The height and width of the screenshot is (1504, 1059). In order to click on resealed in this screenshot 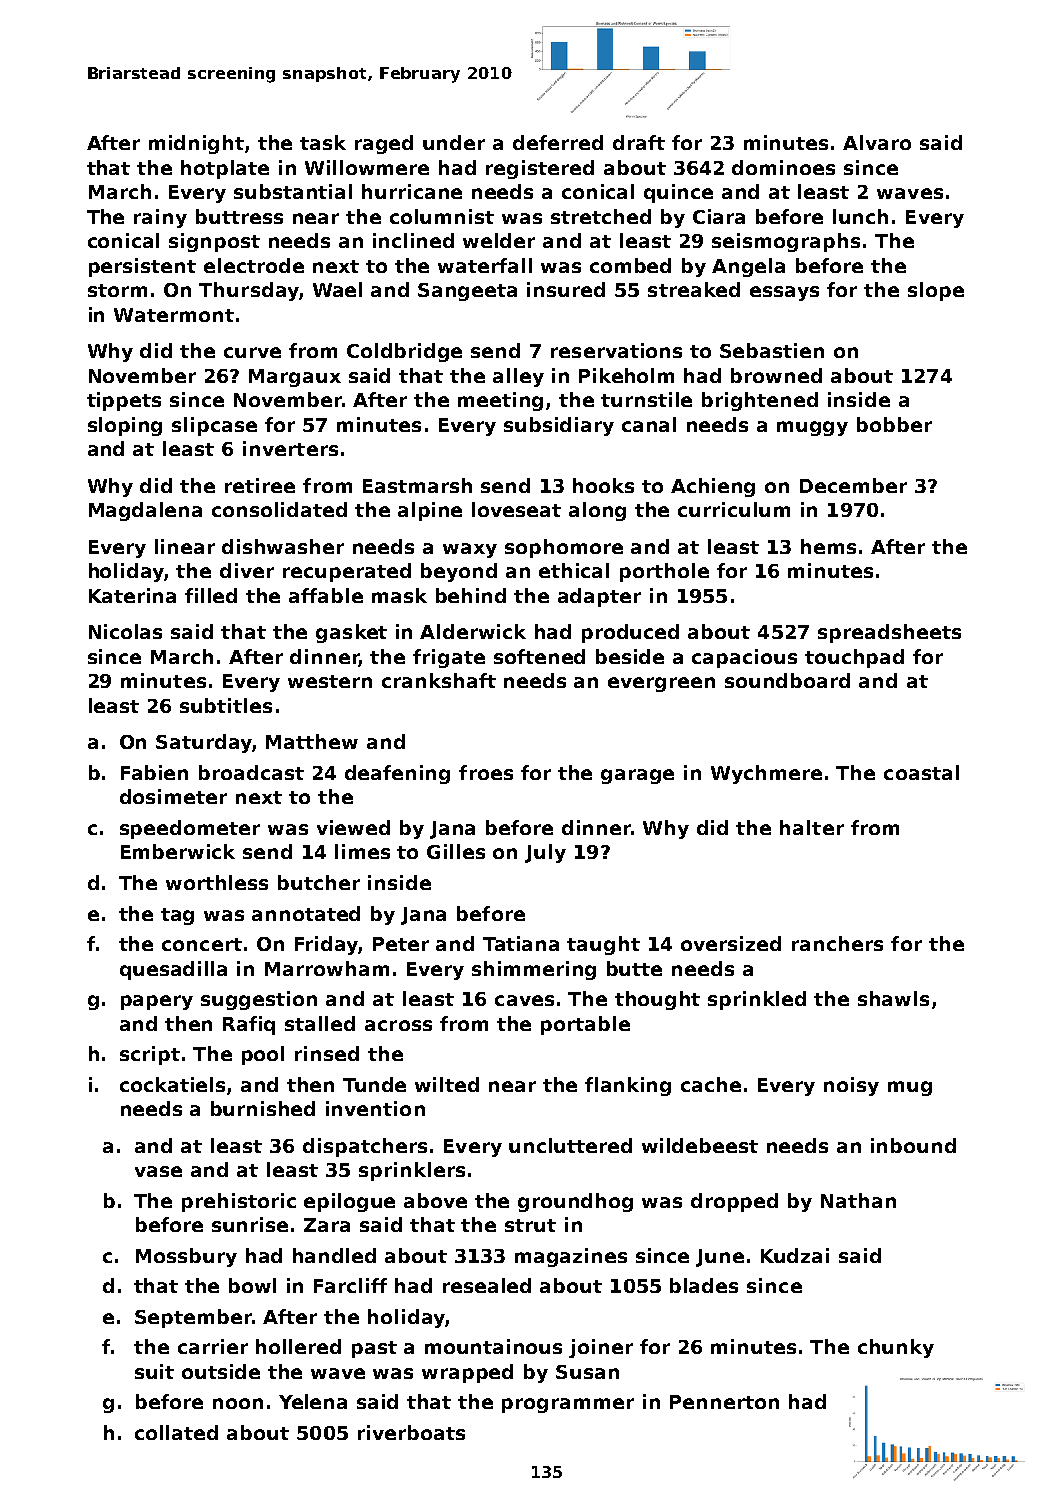, I will do `click(487, 1285)`.
